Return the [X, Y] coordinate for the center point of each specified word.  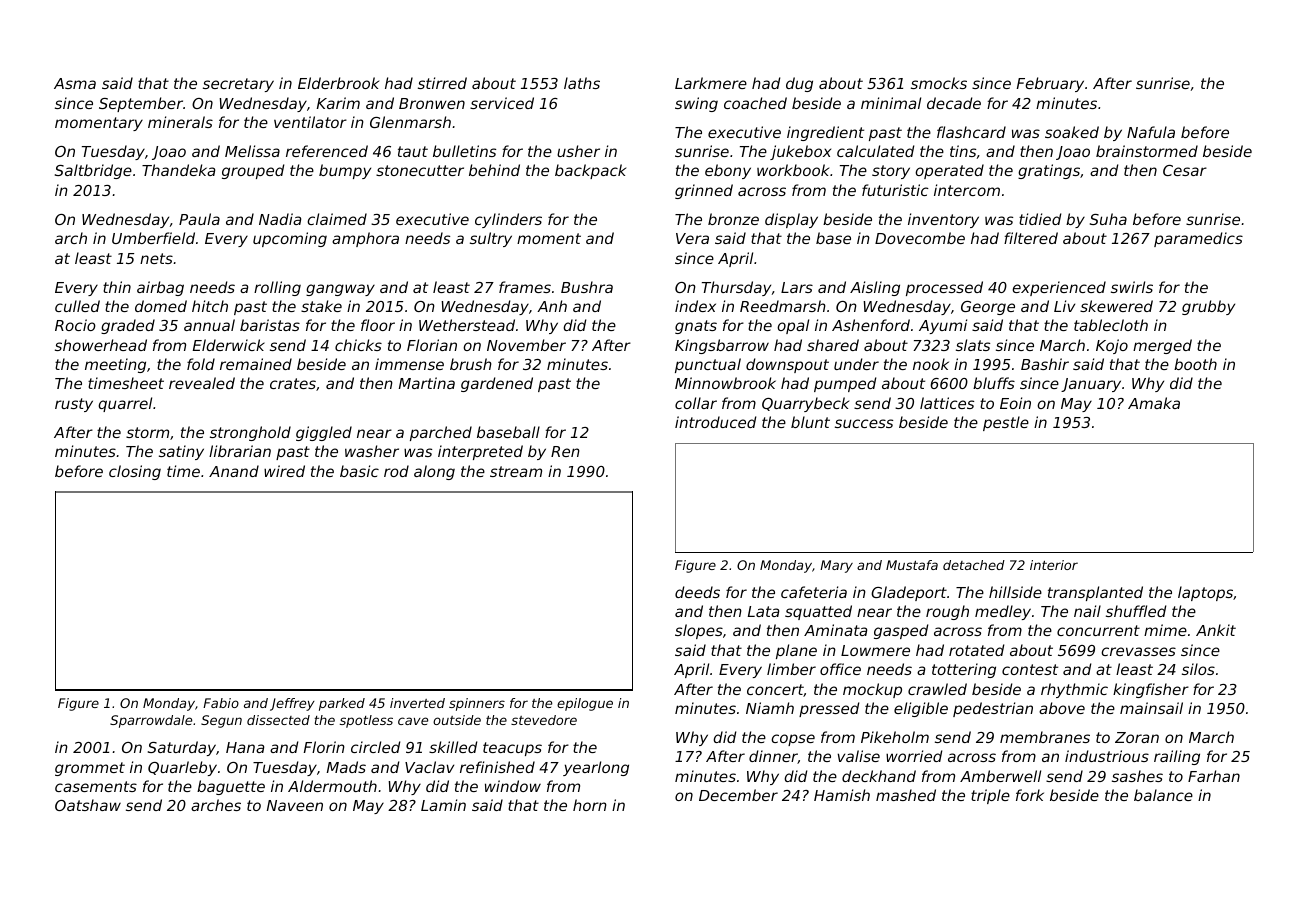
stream [516, 471]
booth [1195, 364]
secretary [238, 85]
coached [755, 103]
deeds [697, 592]
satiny [181, 452]
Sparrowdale [151, 721]
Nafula [1151, 132]
